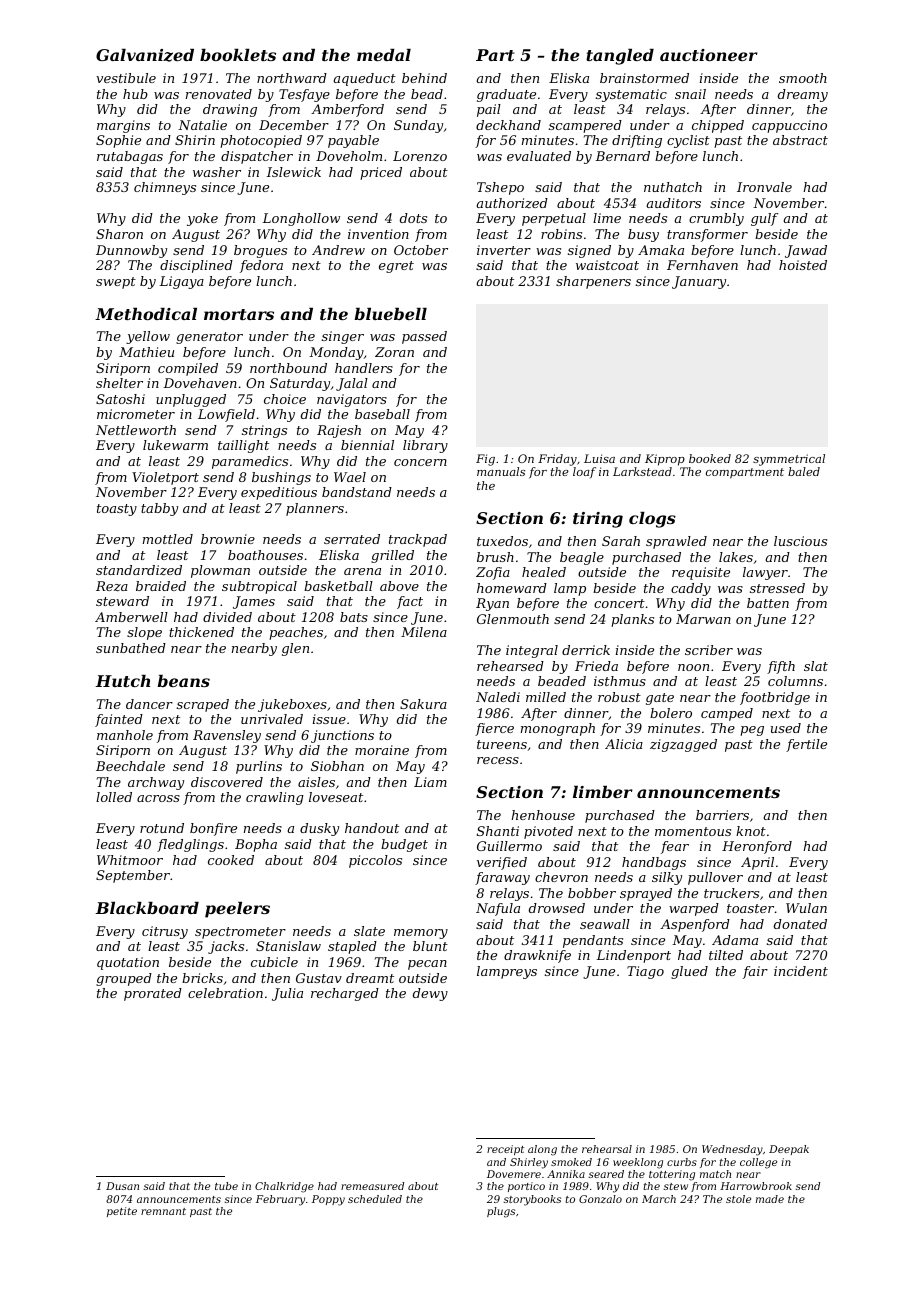 This screenshot has width=924, height=1308. What do you see at coordinates (424, 632) in the screenshot?
I see `Milena` at bounding box center [424, 632].
